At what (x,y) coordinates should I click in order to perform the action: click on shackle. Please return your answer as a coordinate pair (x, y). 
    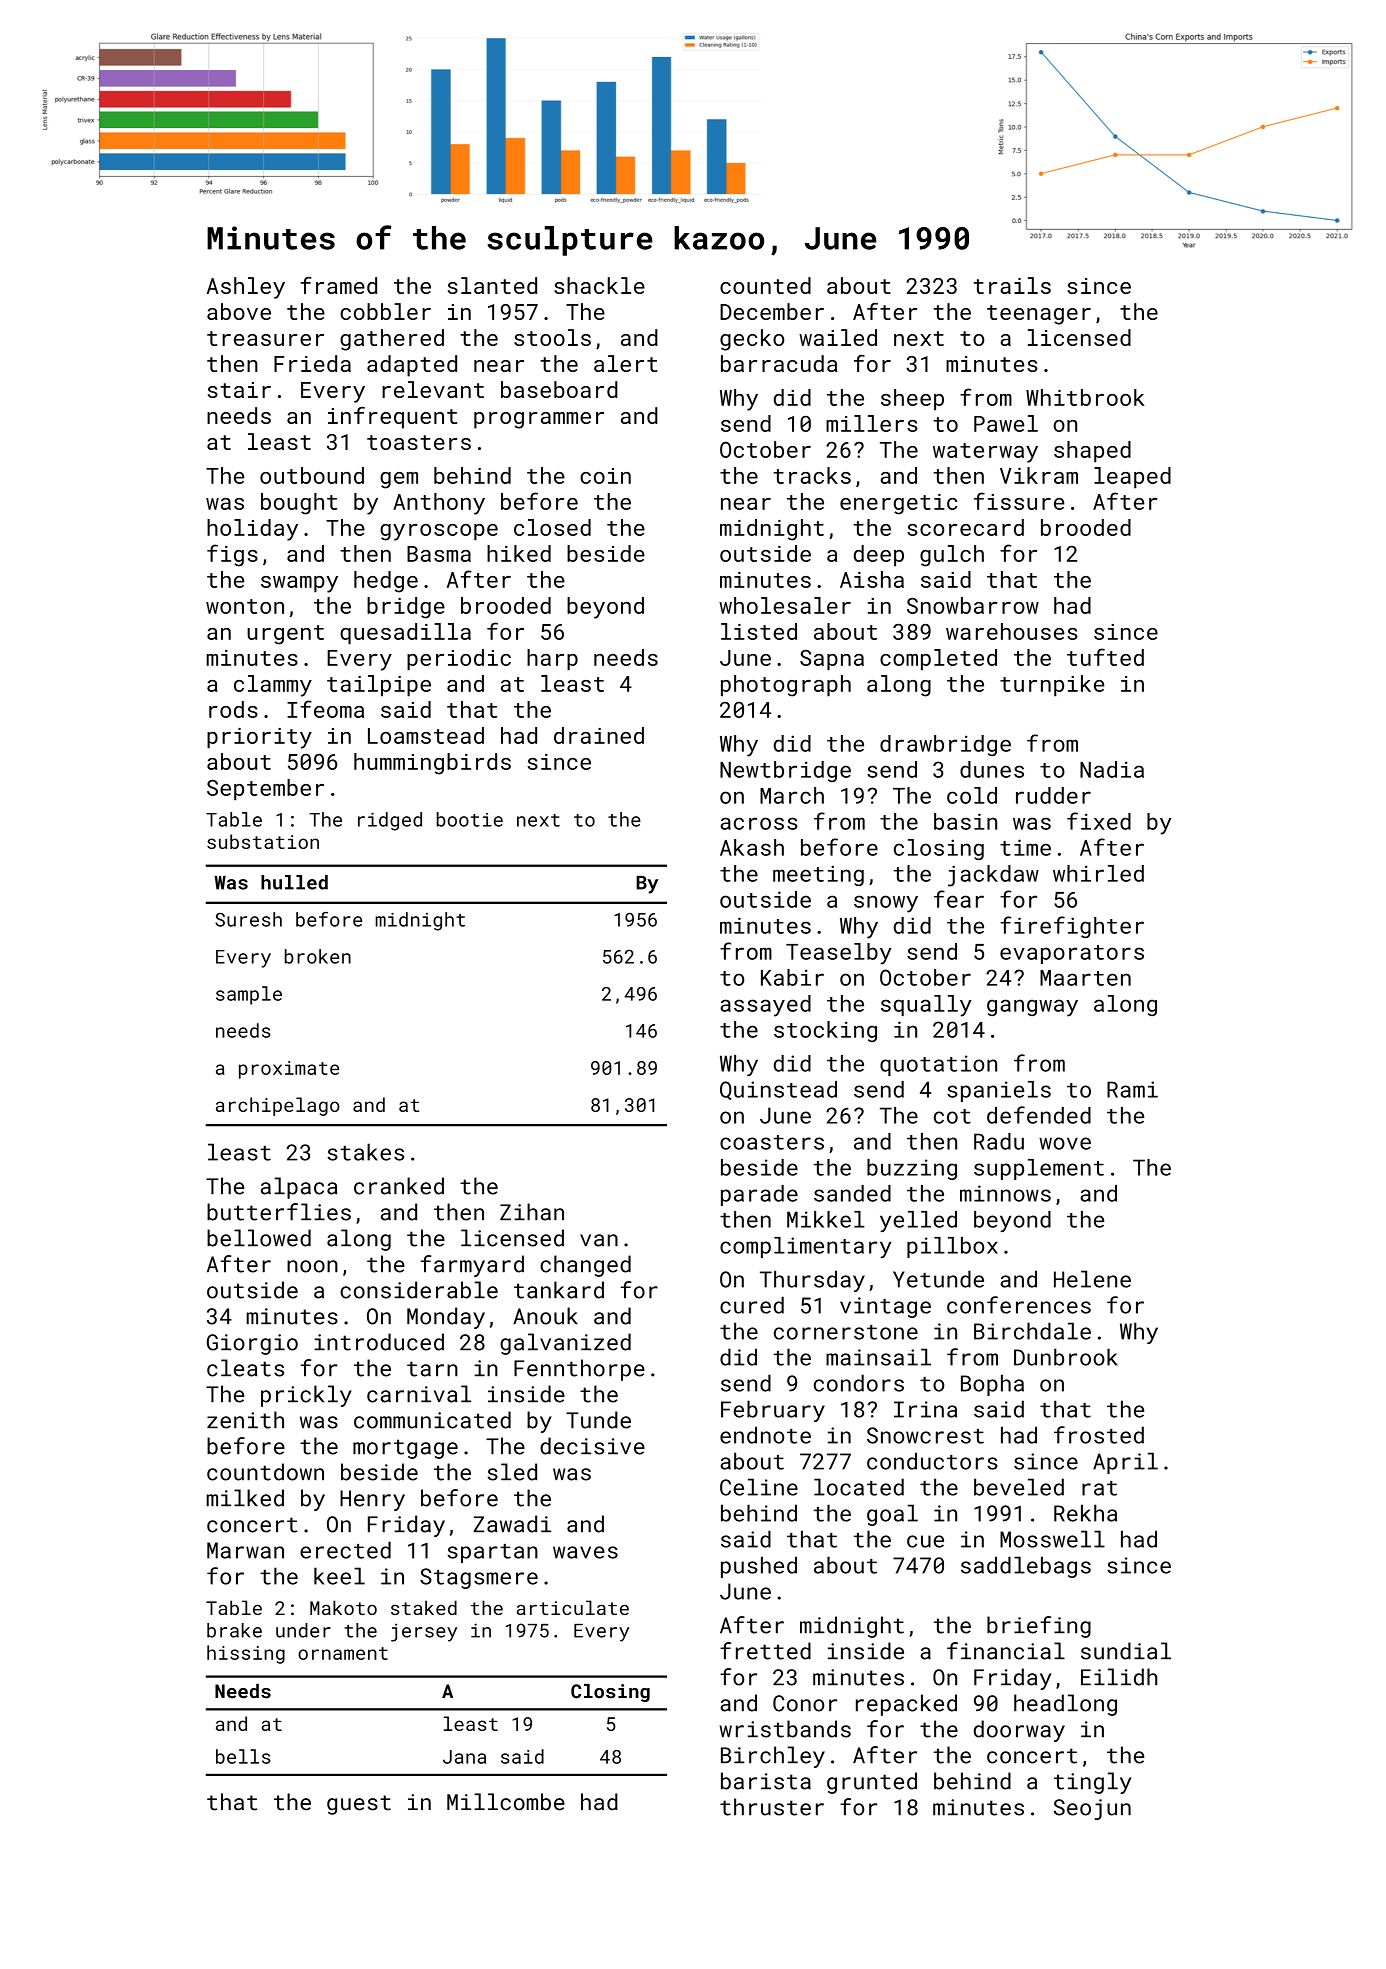
    Looking at the image, I should click on (599, 285).
